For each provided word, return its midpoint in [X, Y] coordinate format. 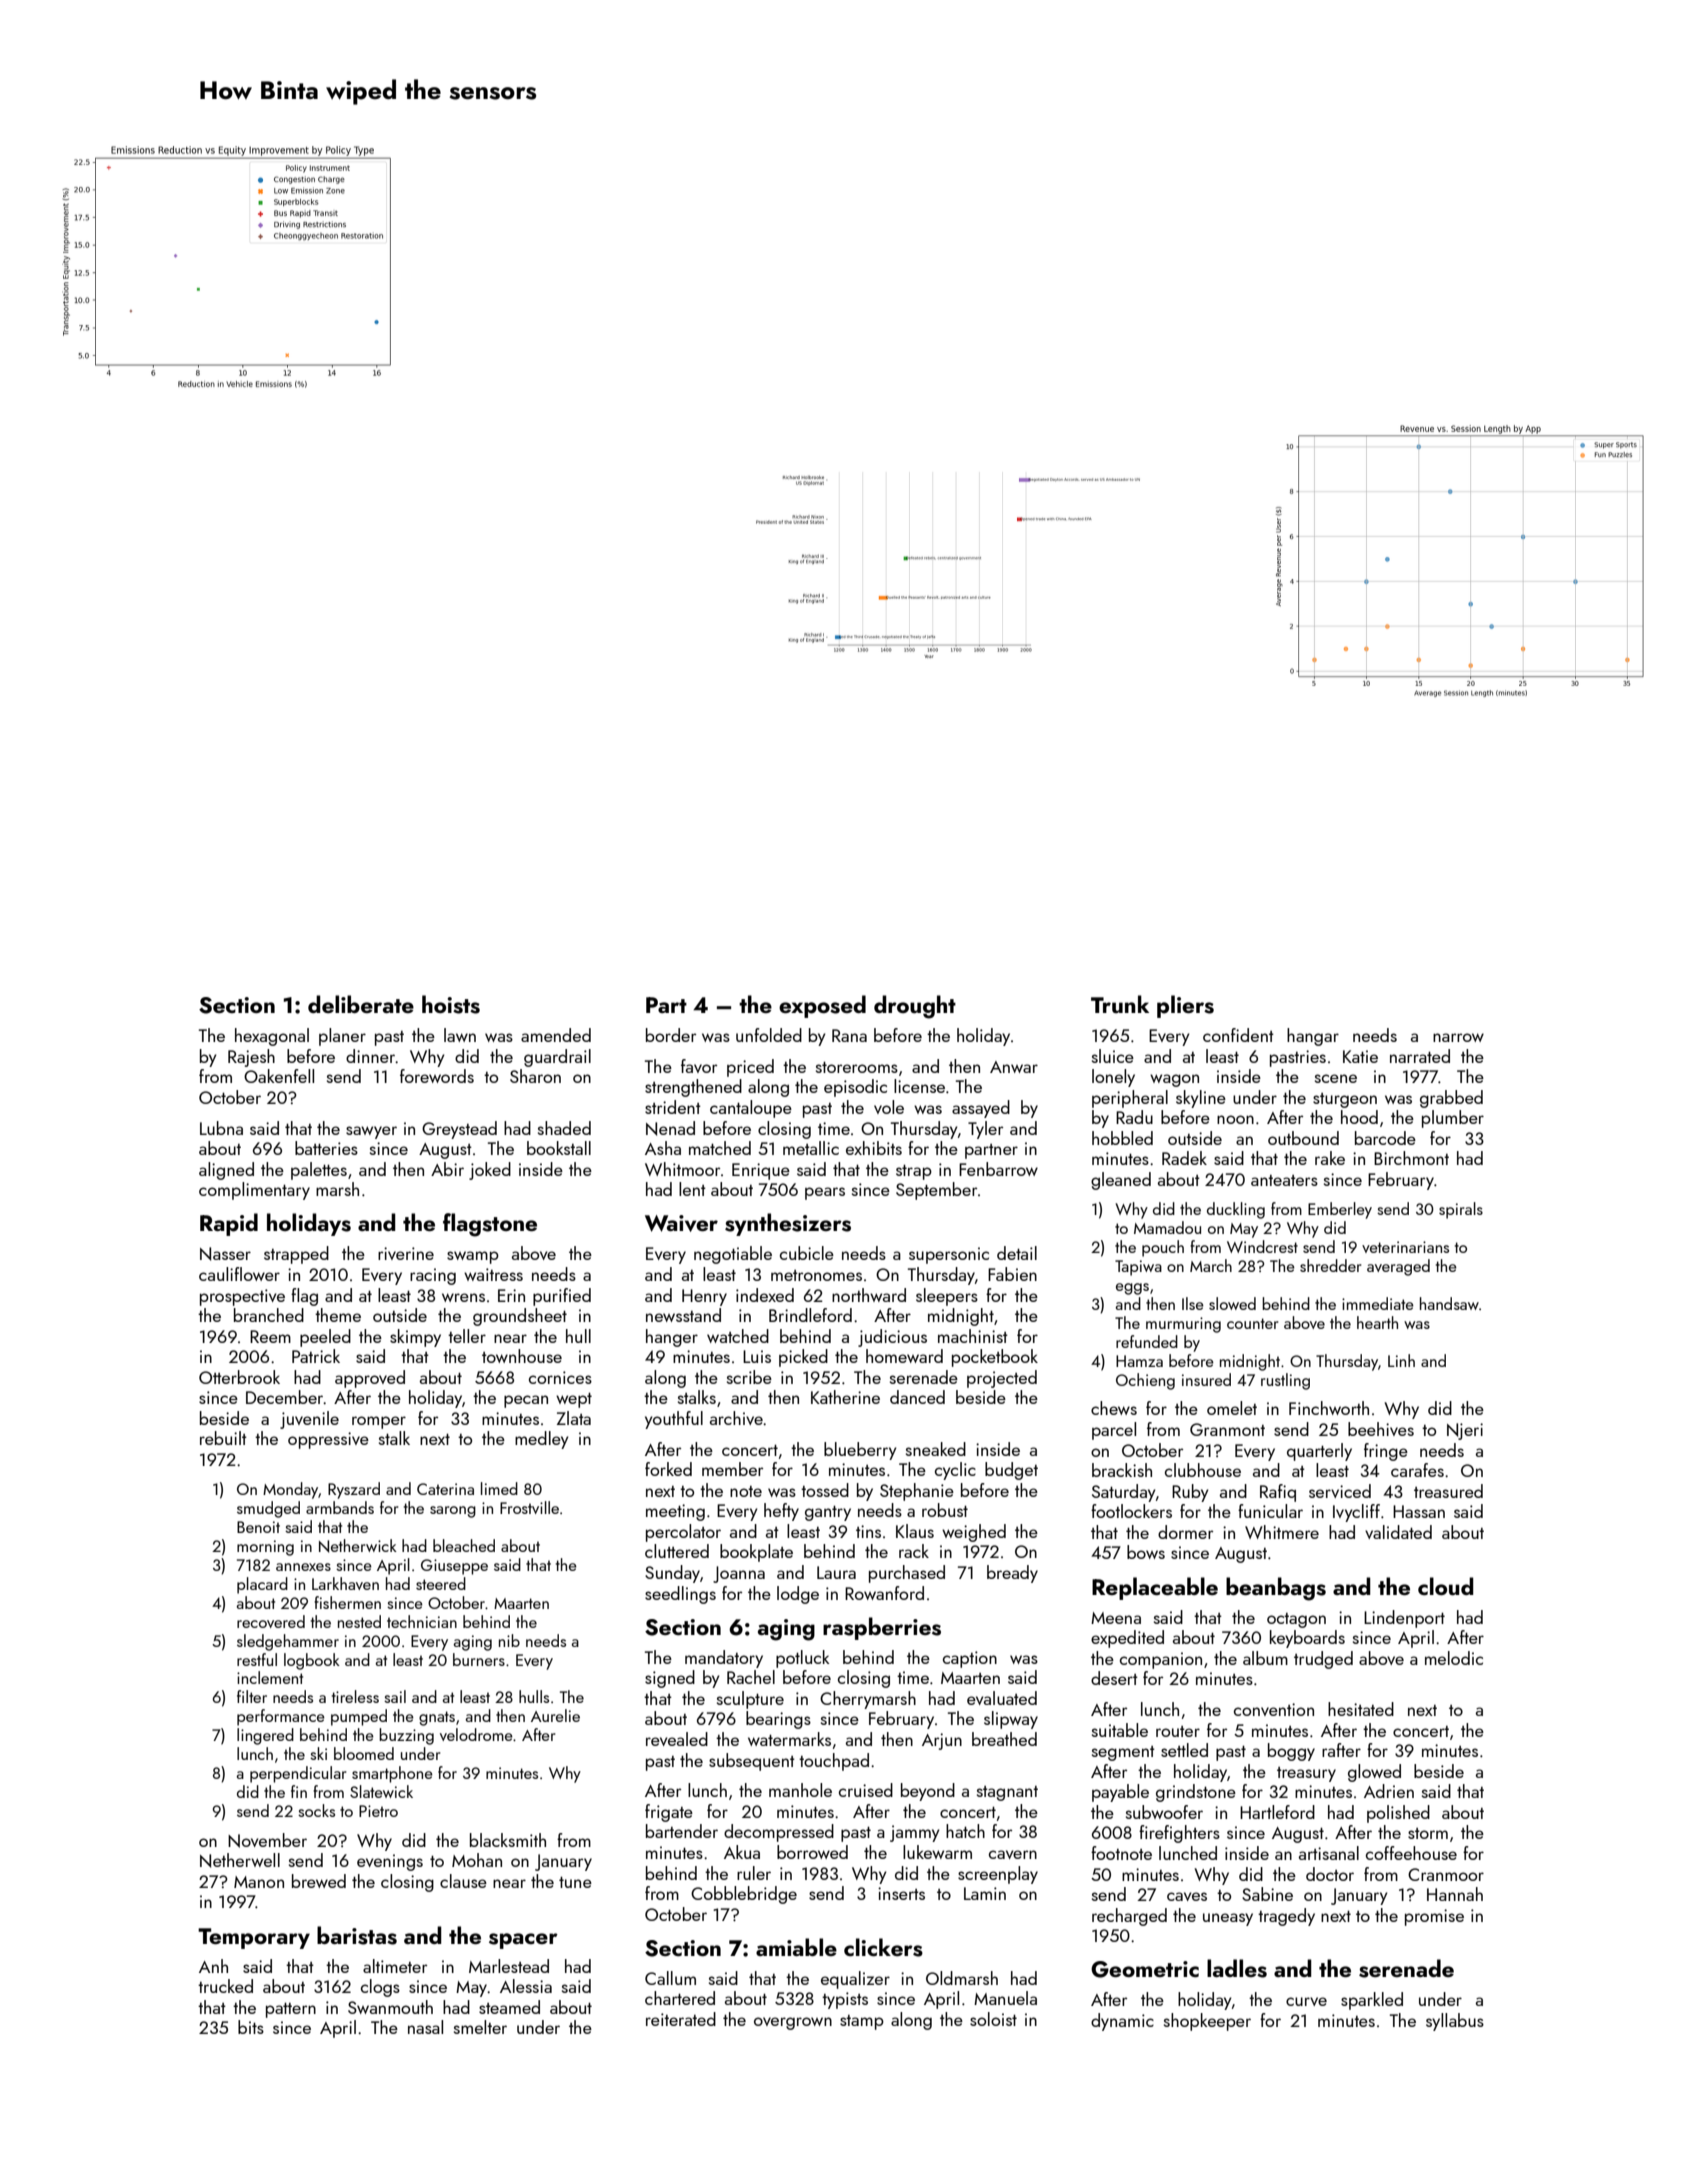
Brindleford [810, 1315]
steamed [509, 2007]
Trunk [1120, 1004]
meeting [675, 1512]
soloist [993, 2019]
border [671, 1035]
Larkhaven [345, 1583]
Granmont [1227, 1429]
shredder [1330, 1265]
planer [342, 1037]
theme [338, 1315]
